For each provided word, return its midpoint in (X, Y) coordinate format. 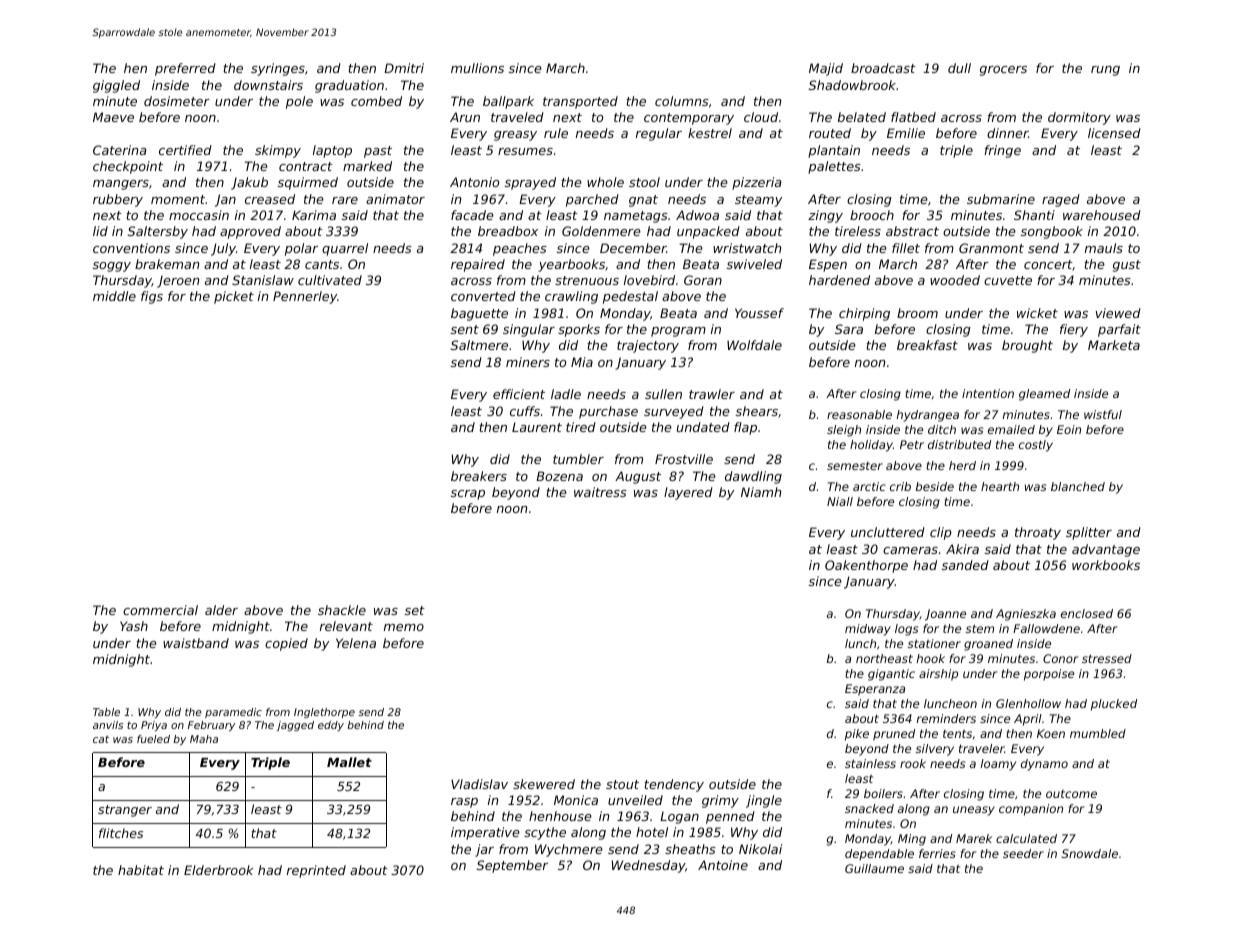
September (512, 866)
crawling (571, 297)
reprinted (316, 871)
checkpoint (128, 167)
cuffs (525, 411)
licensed (1114, 133)
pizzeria (756, 183)
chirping (864, 314)
